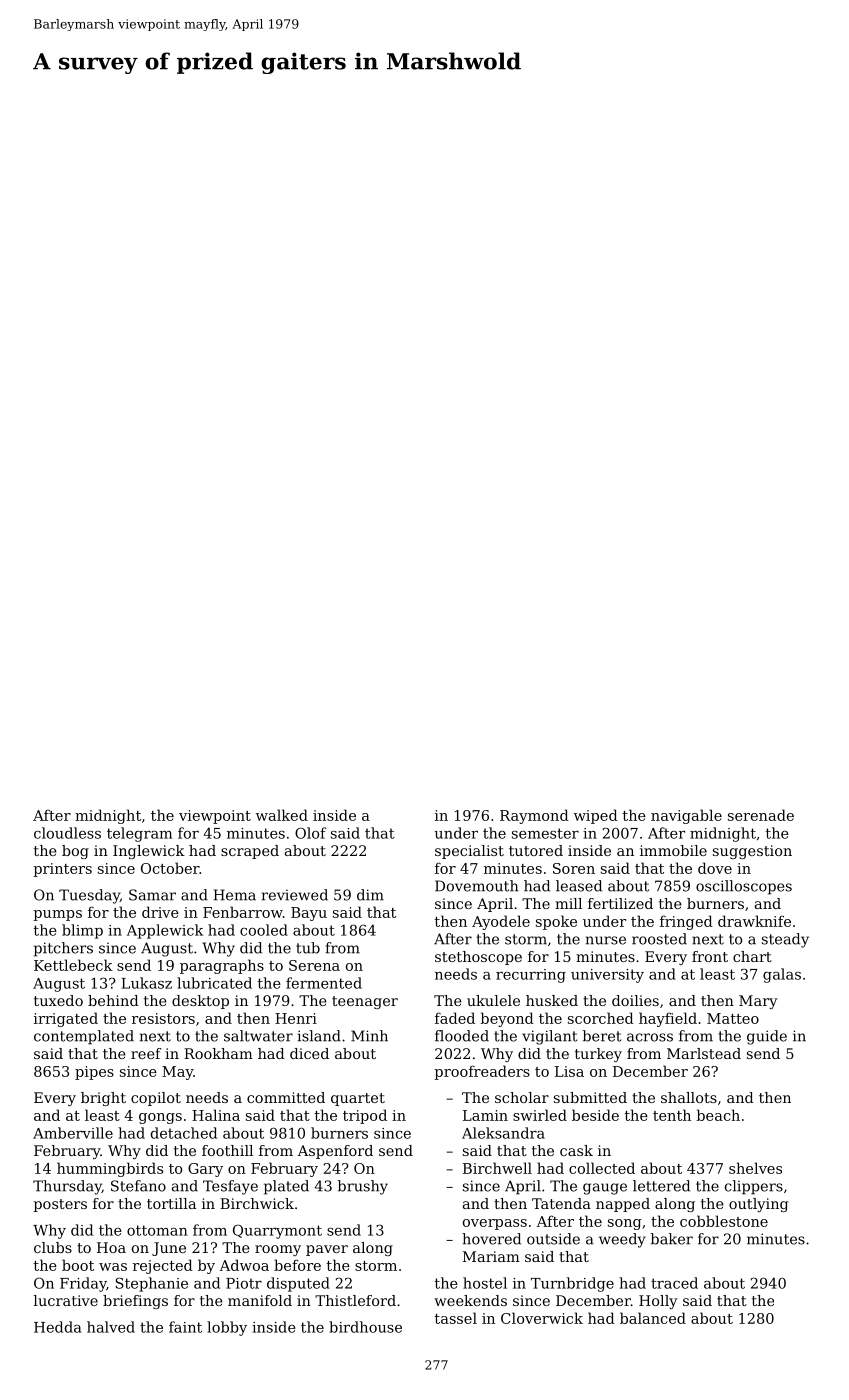 This image has height=1400, width=849. Describe the element at coordinates (53, 1247) in the image. I see `clubs` at that location.
